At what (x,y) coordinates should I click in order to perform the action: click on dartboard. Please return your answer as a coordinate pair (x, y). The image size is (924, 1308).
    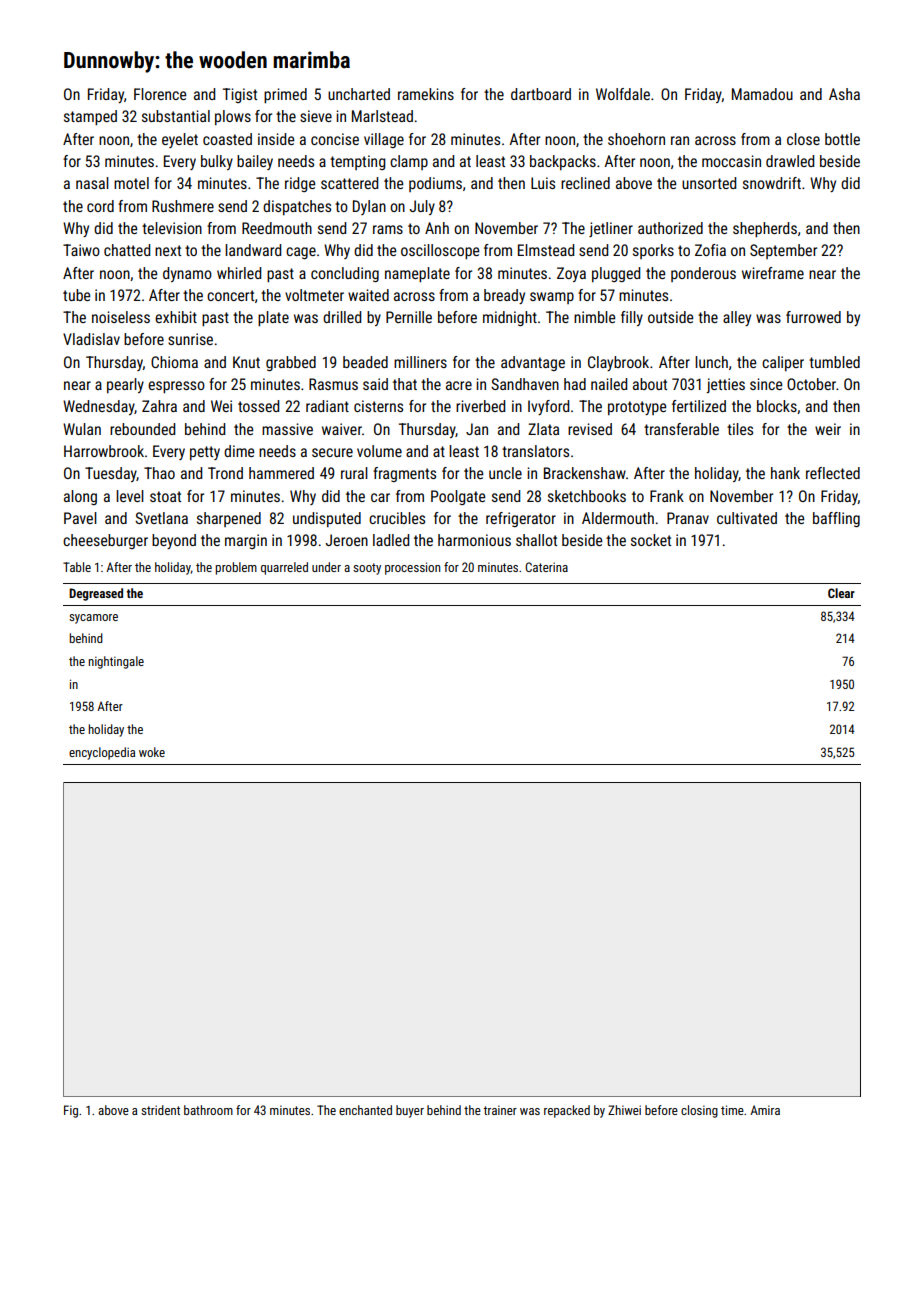
    Looking at the image, I should click on (541, 94).
